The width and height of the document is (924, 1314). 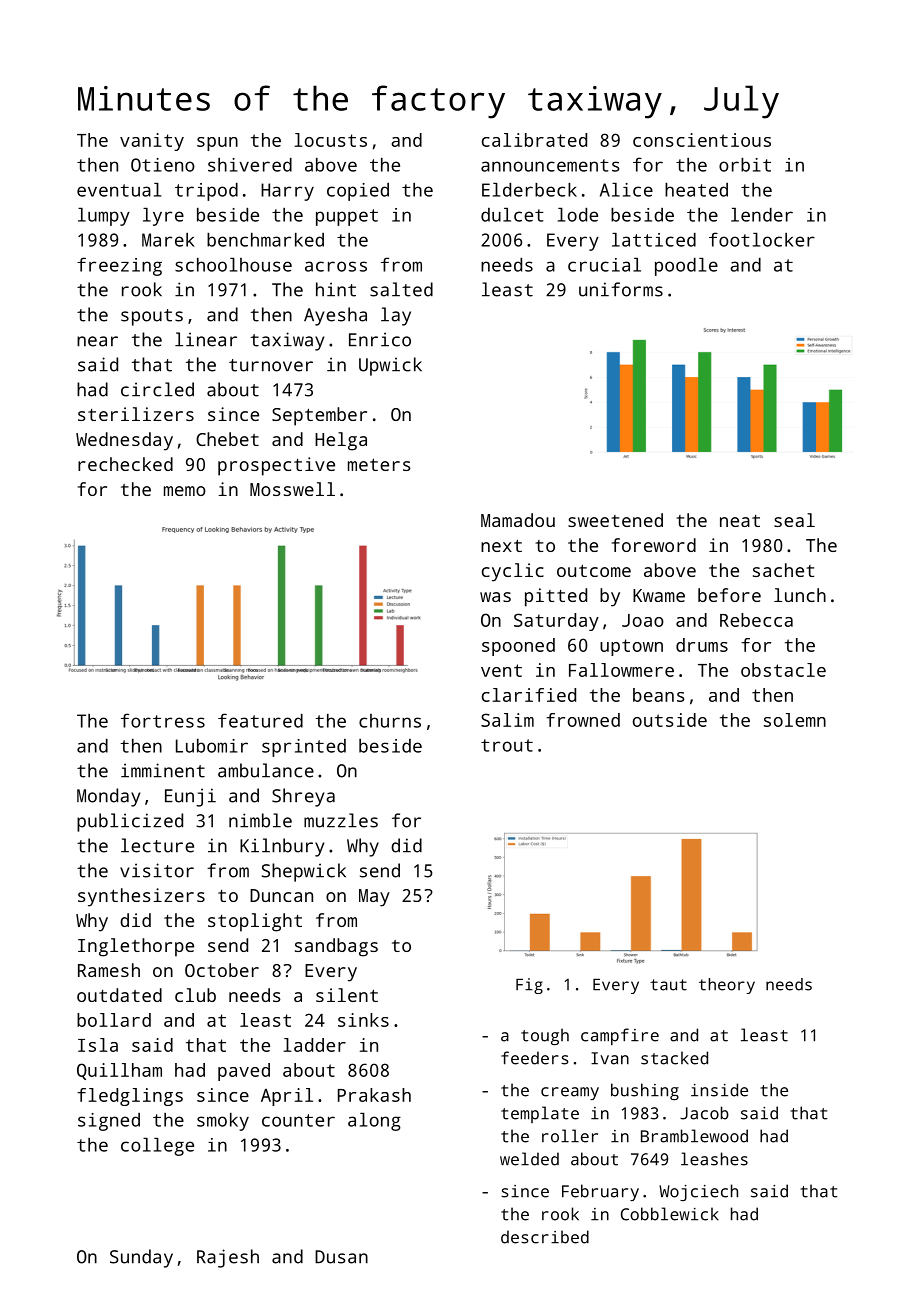 I want to click on calibrated, so click(x=534, y=140).
